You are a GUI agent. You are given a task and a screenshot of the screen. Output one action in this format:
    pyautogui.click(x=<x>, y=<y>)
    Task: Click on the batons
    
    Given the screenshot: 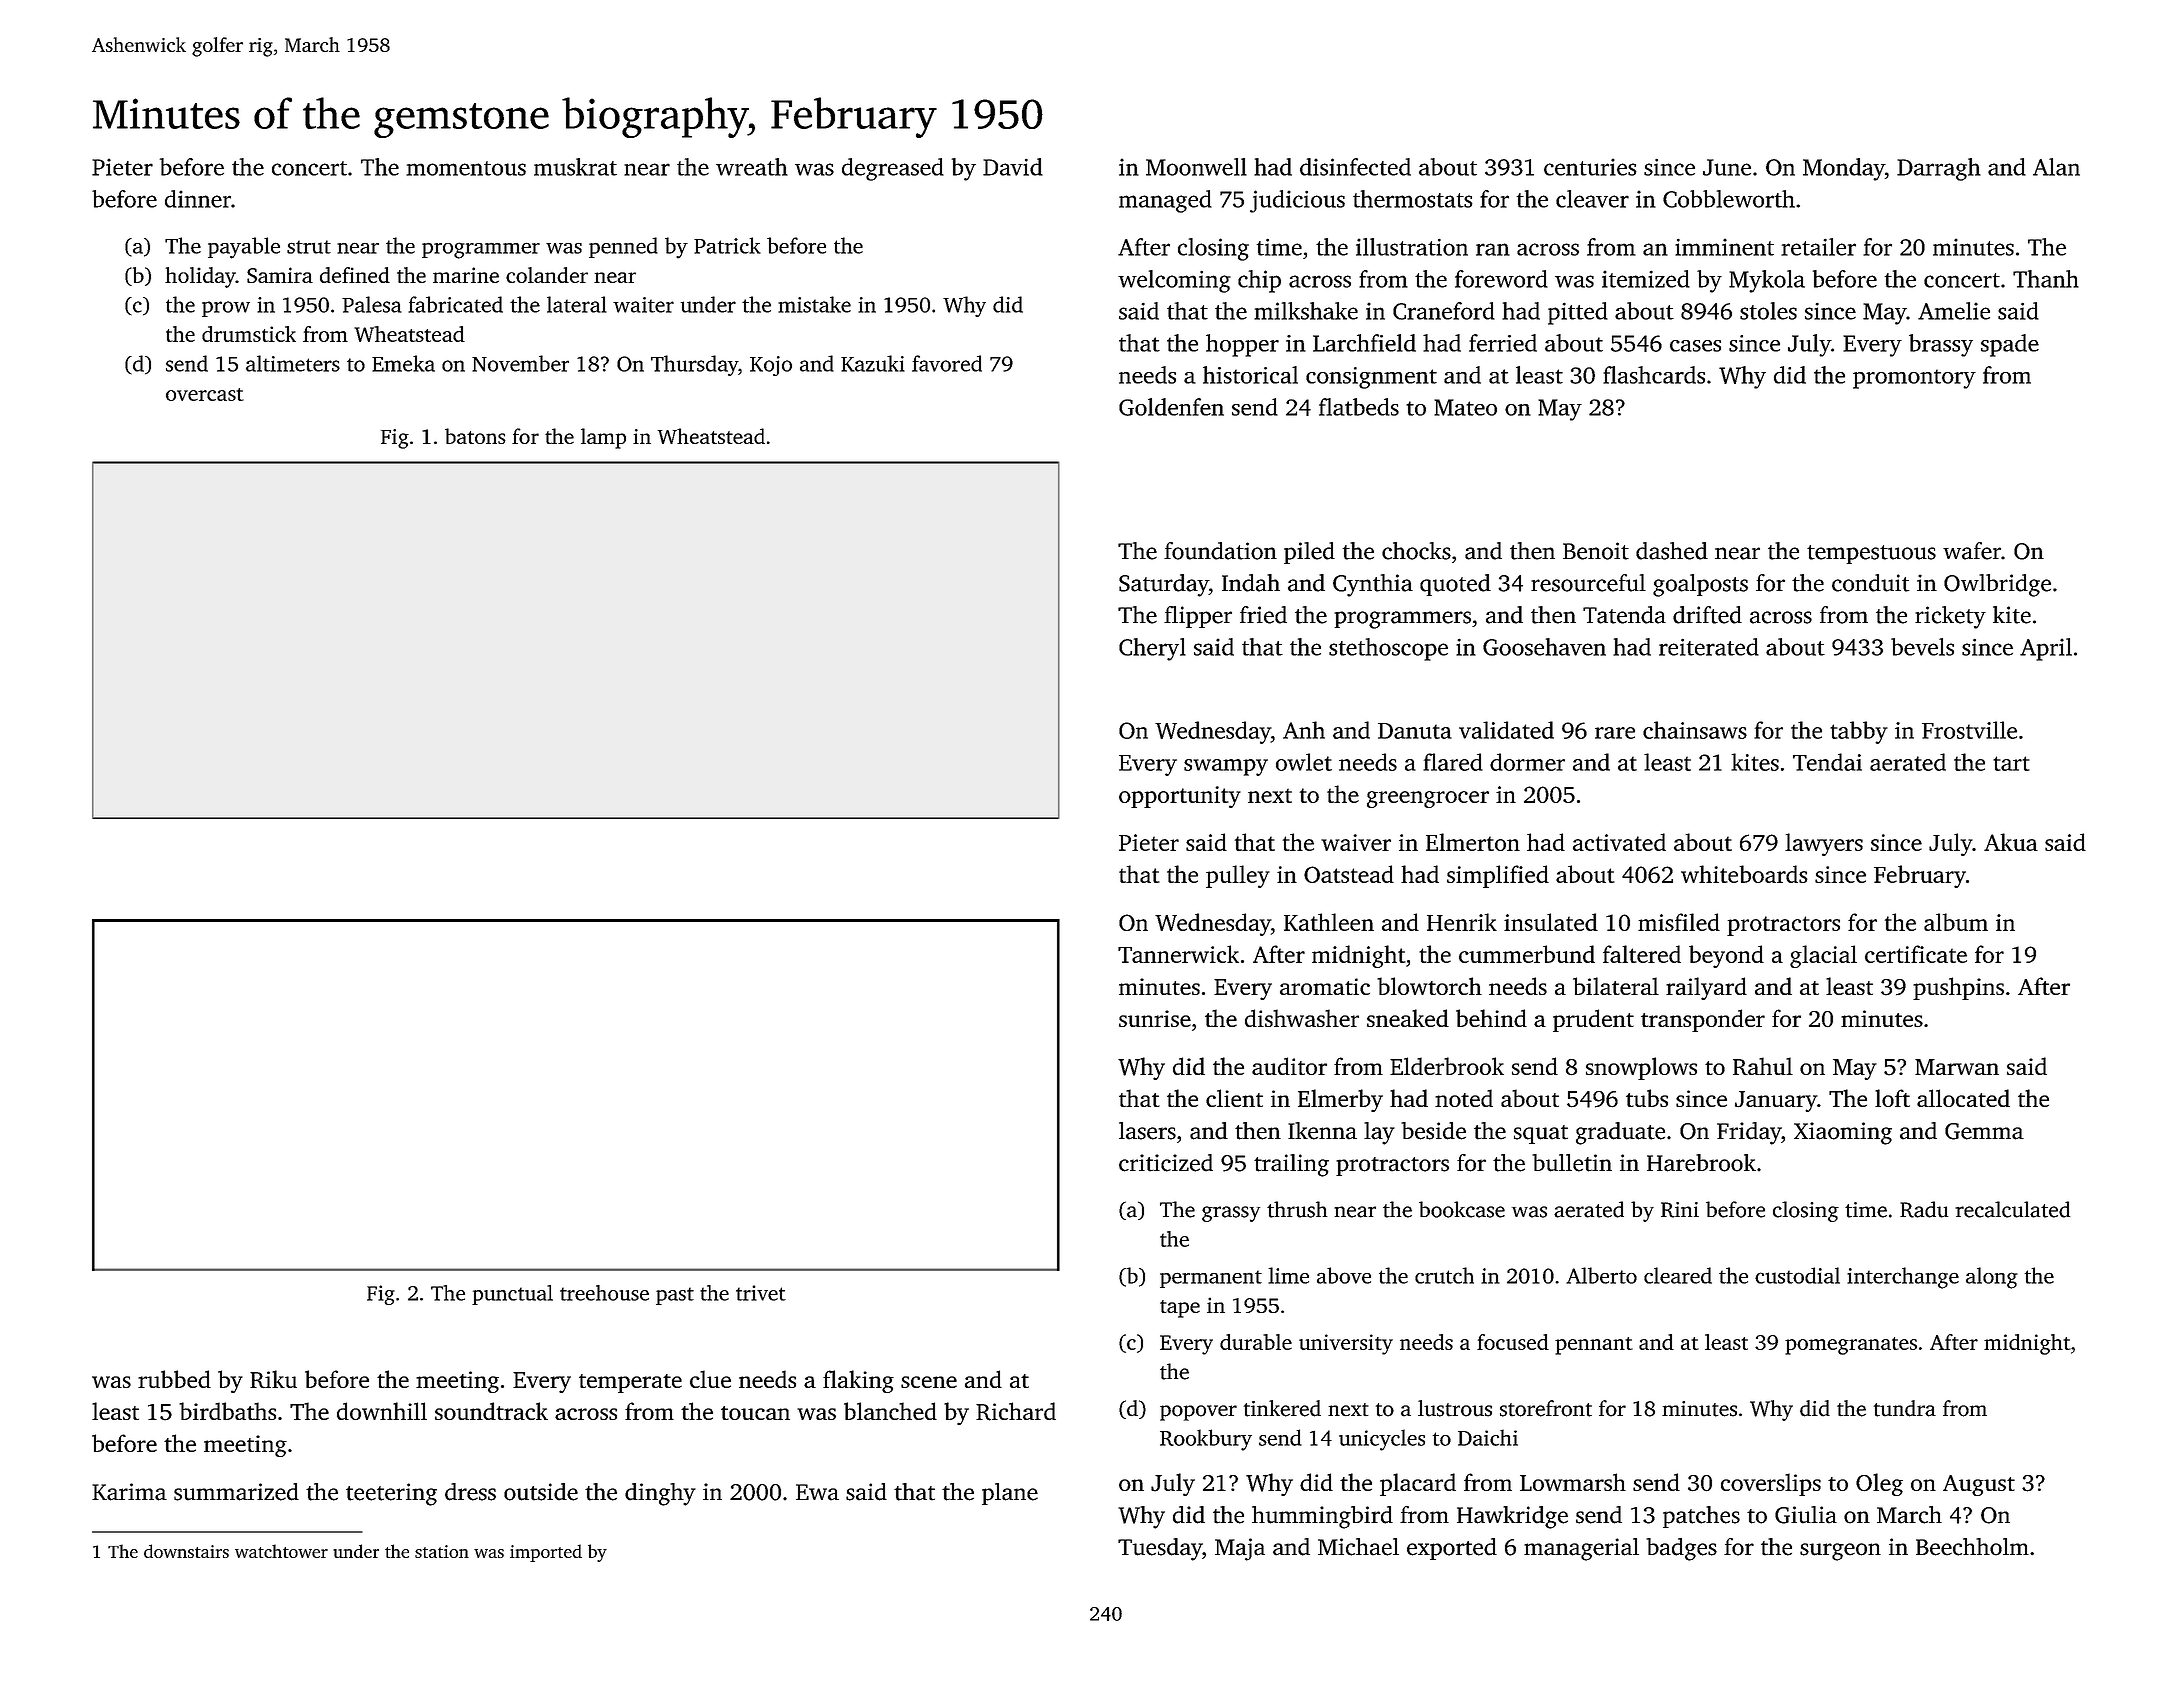 What is the action you would take?
    pyautogui.click(x=475, y=436)
